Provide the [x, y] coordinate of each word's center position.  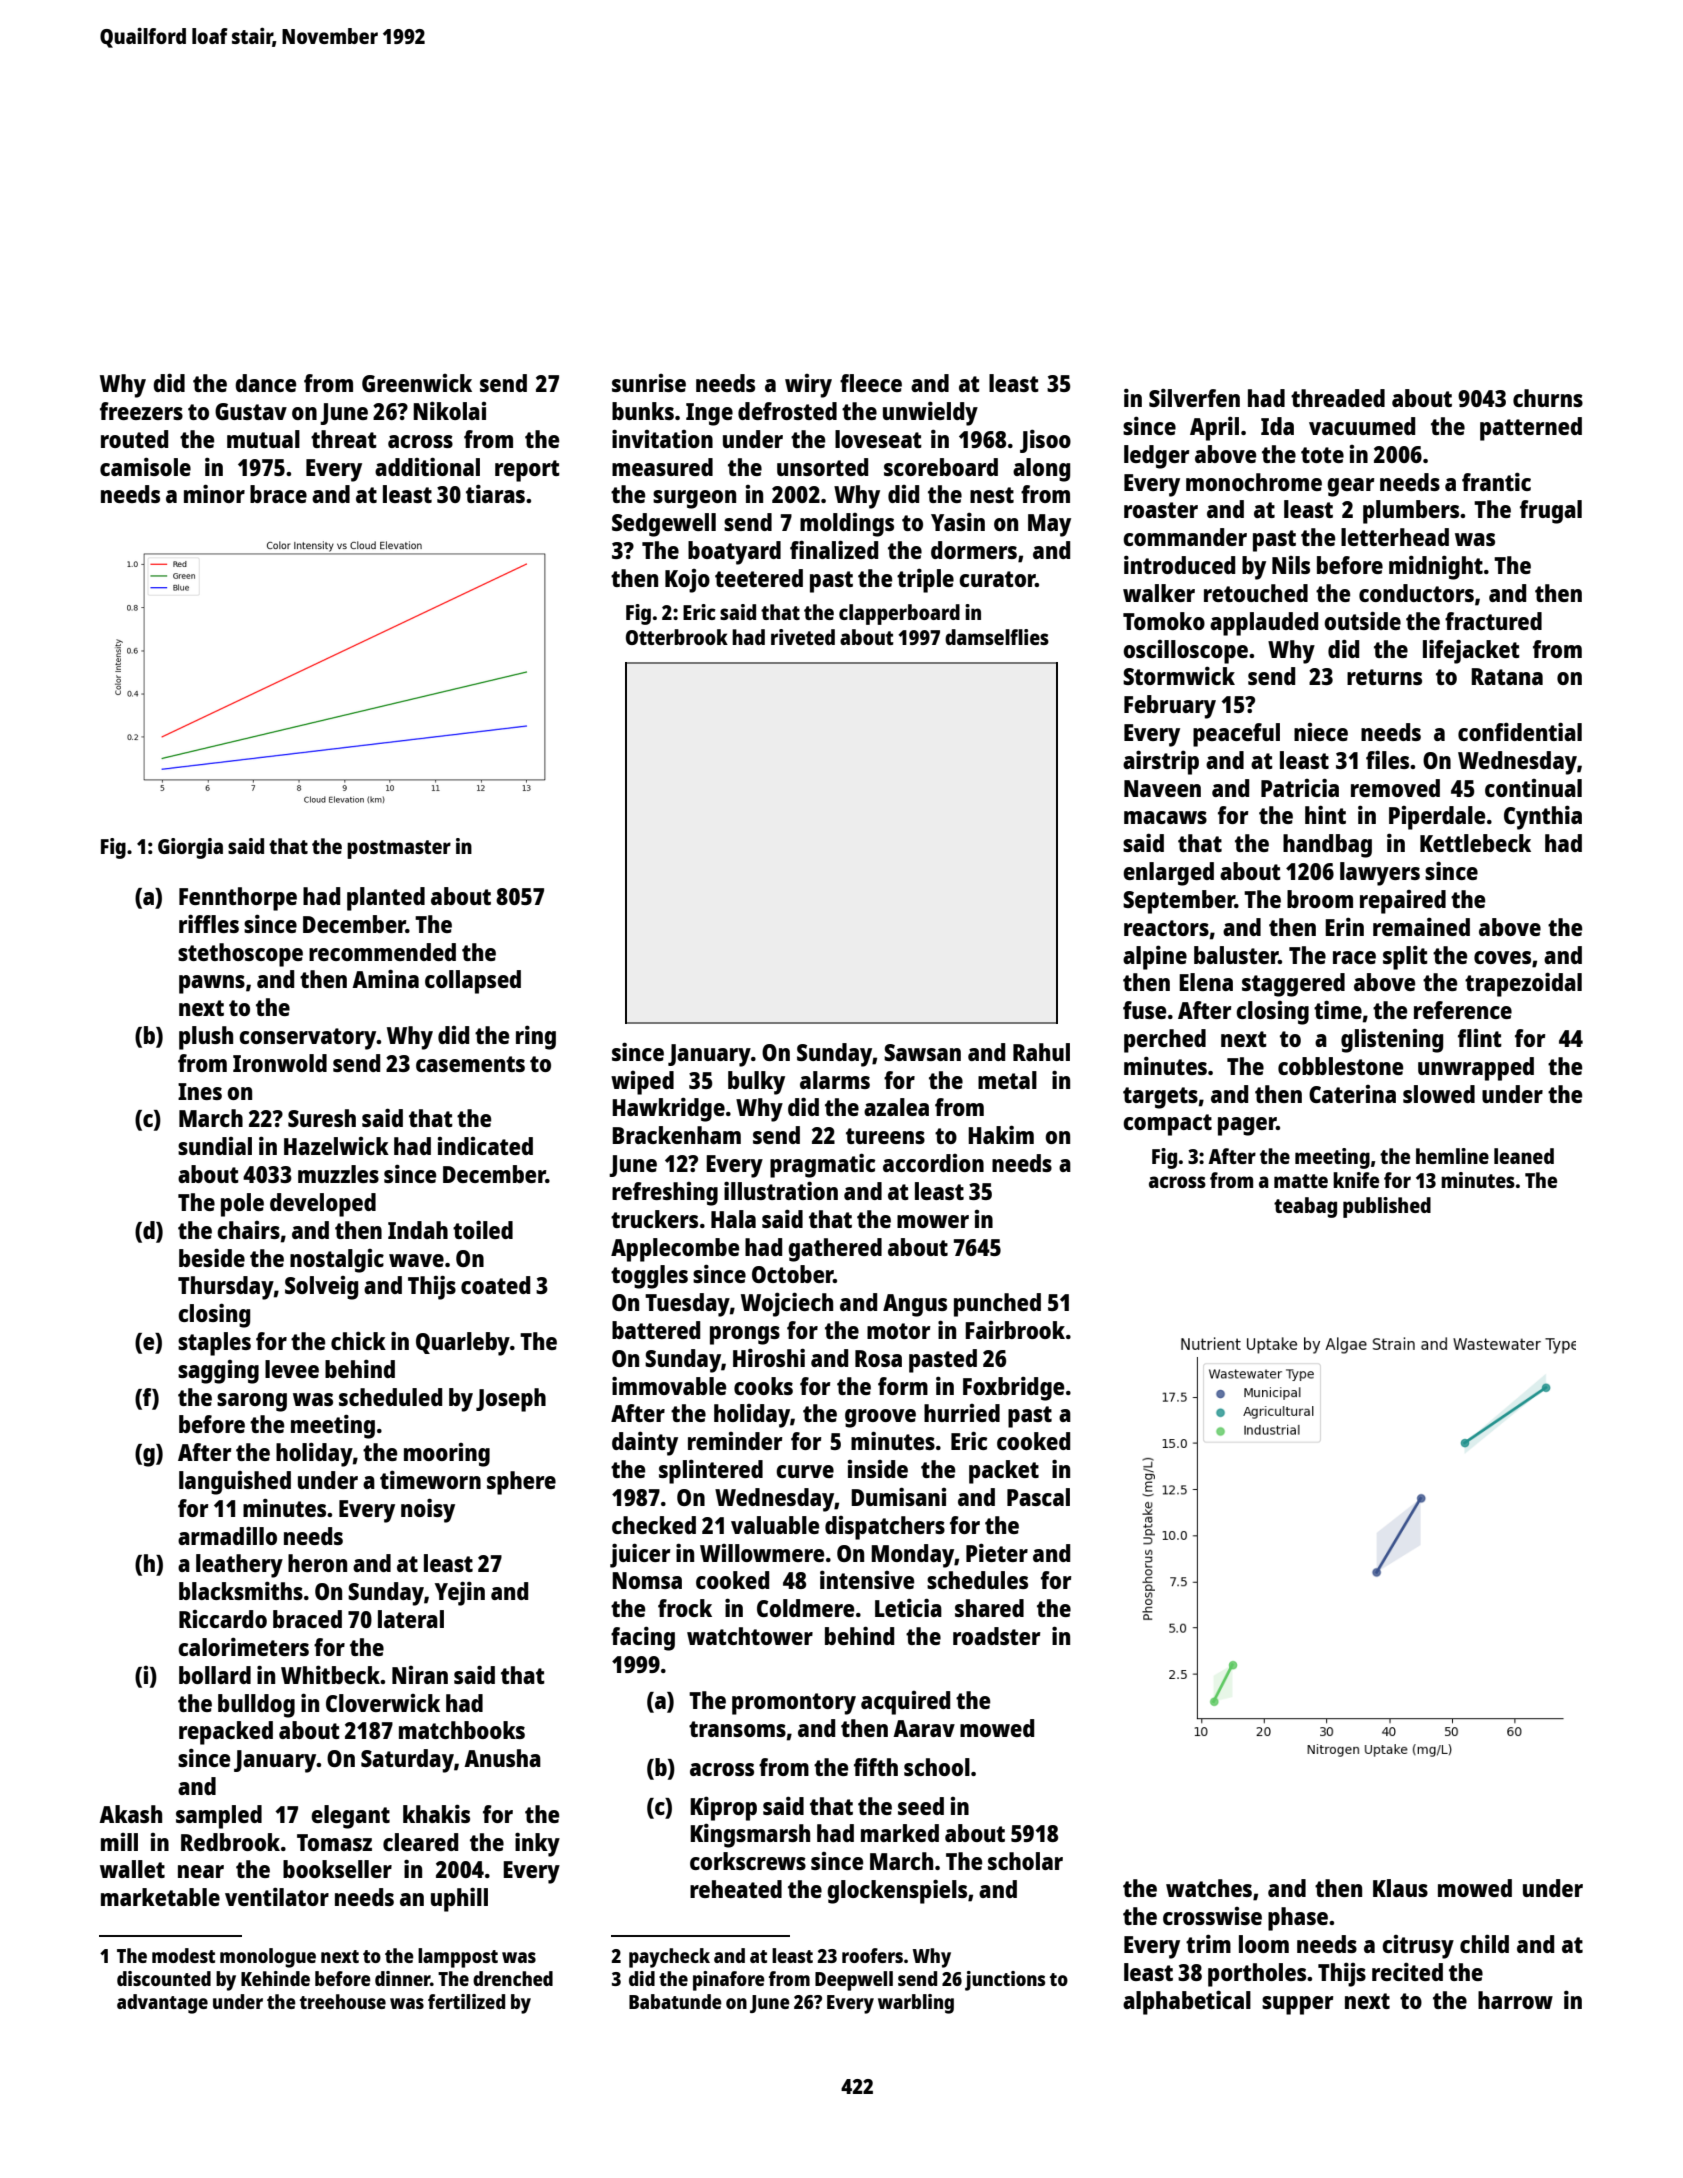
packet [1004, 1472]
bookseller [337, 1869]
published [1387, 1207]
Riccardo [223, 1619]
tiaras [495, 493]
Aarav [924, 1728]
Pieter [997, 1552]
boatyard [734, 553]
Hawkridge [668, 1109]
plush [206, 1038]
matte [1301, 1181]
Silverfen [1194, 397]
